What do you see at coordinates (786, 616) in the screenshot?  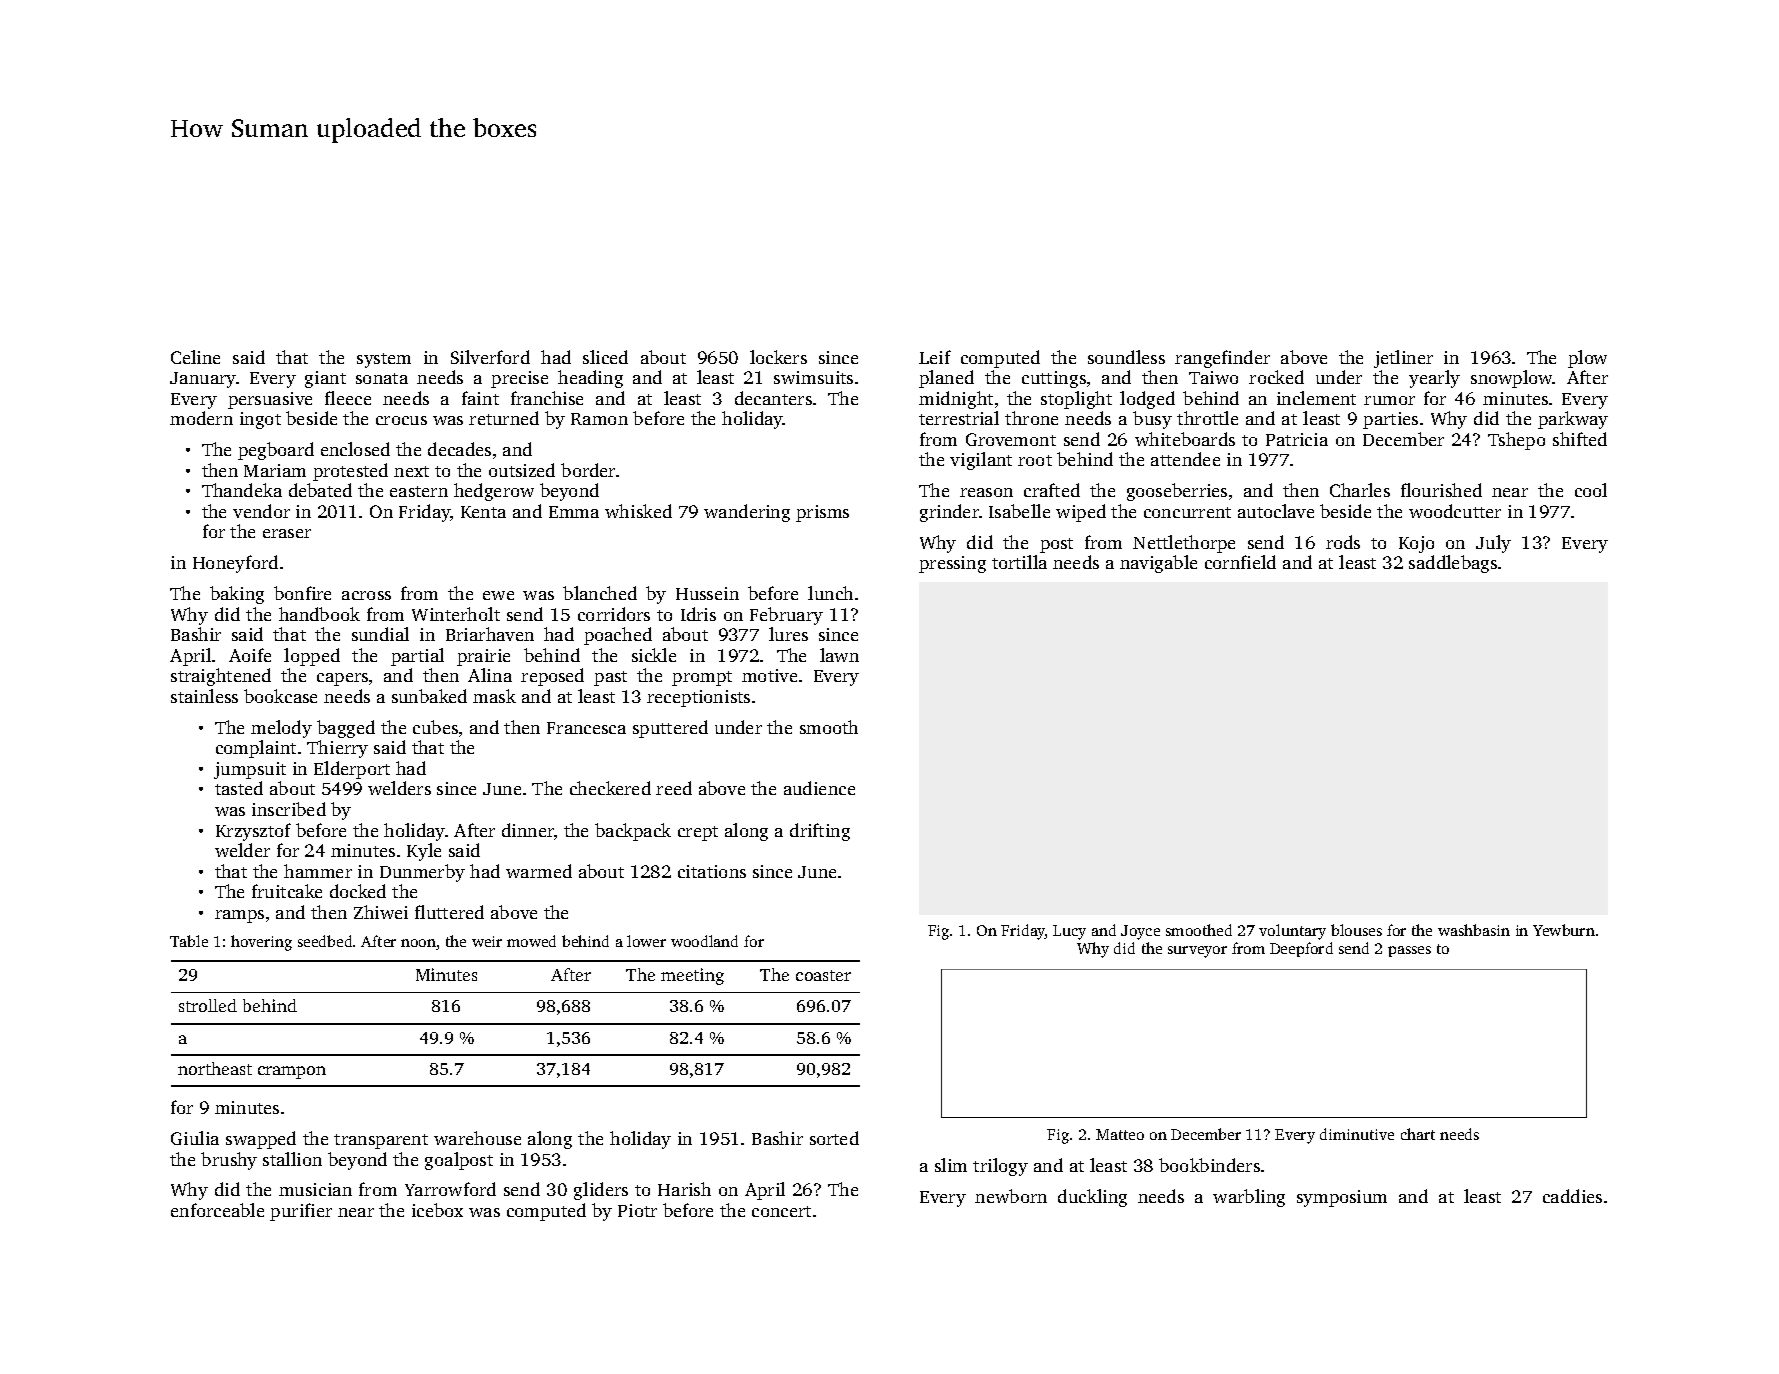 I see `February` at bounding box center [786, 616].
